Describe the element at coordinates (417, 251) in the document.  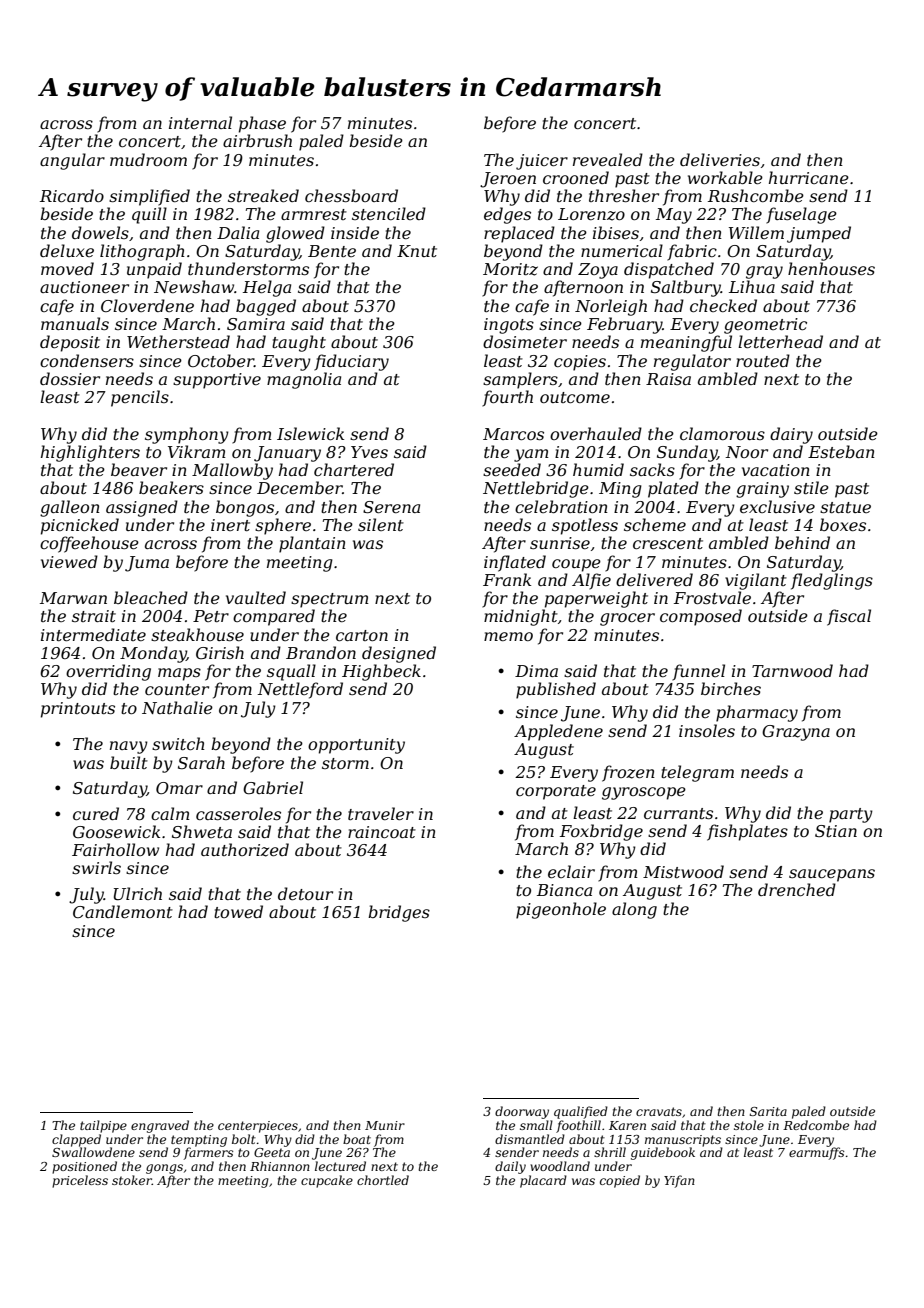
I see `Knut` at that location.
